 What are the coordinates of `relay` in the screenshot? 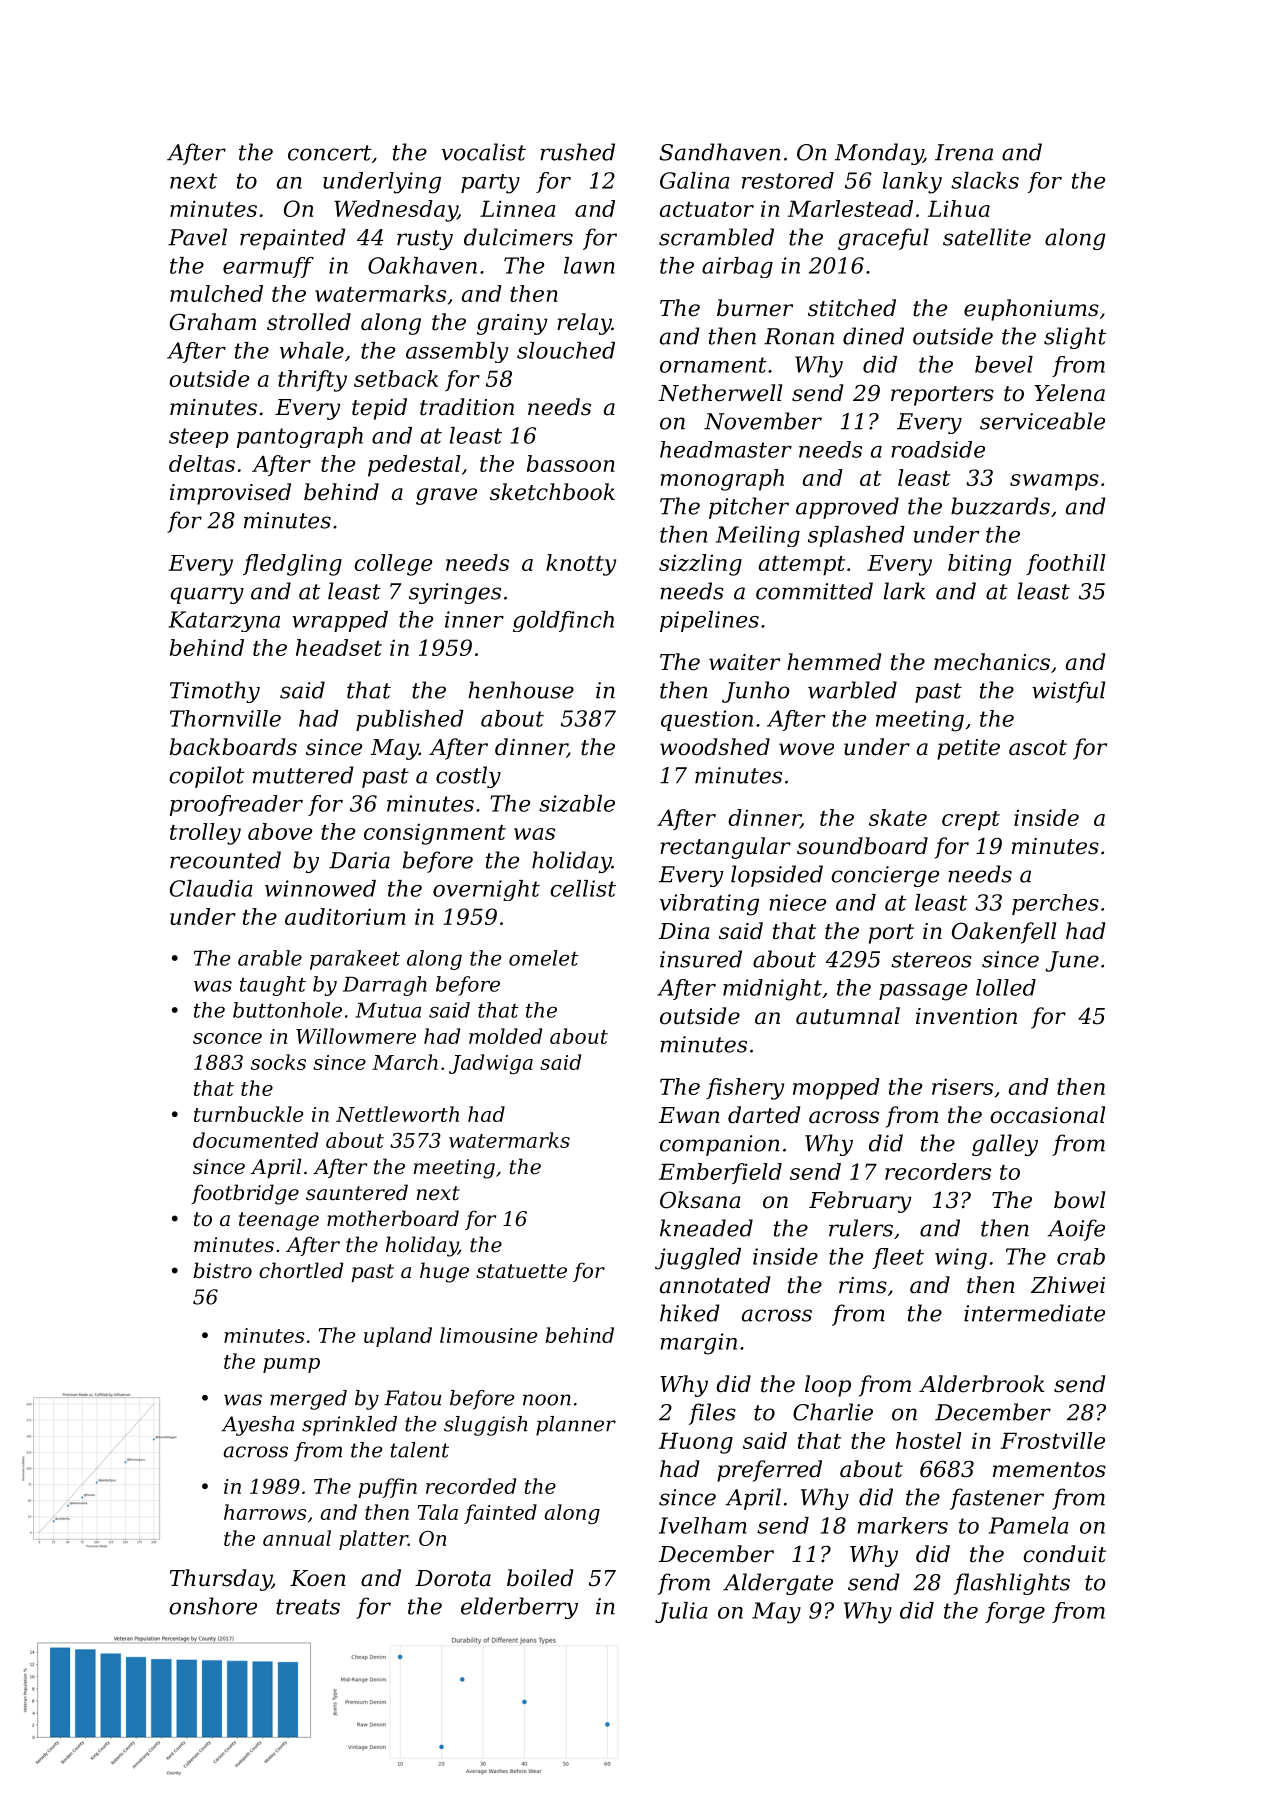 It's located at (584, 324).
